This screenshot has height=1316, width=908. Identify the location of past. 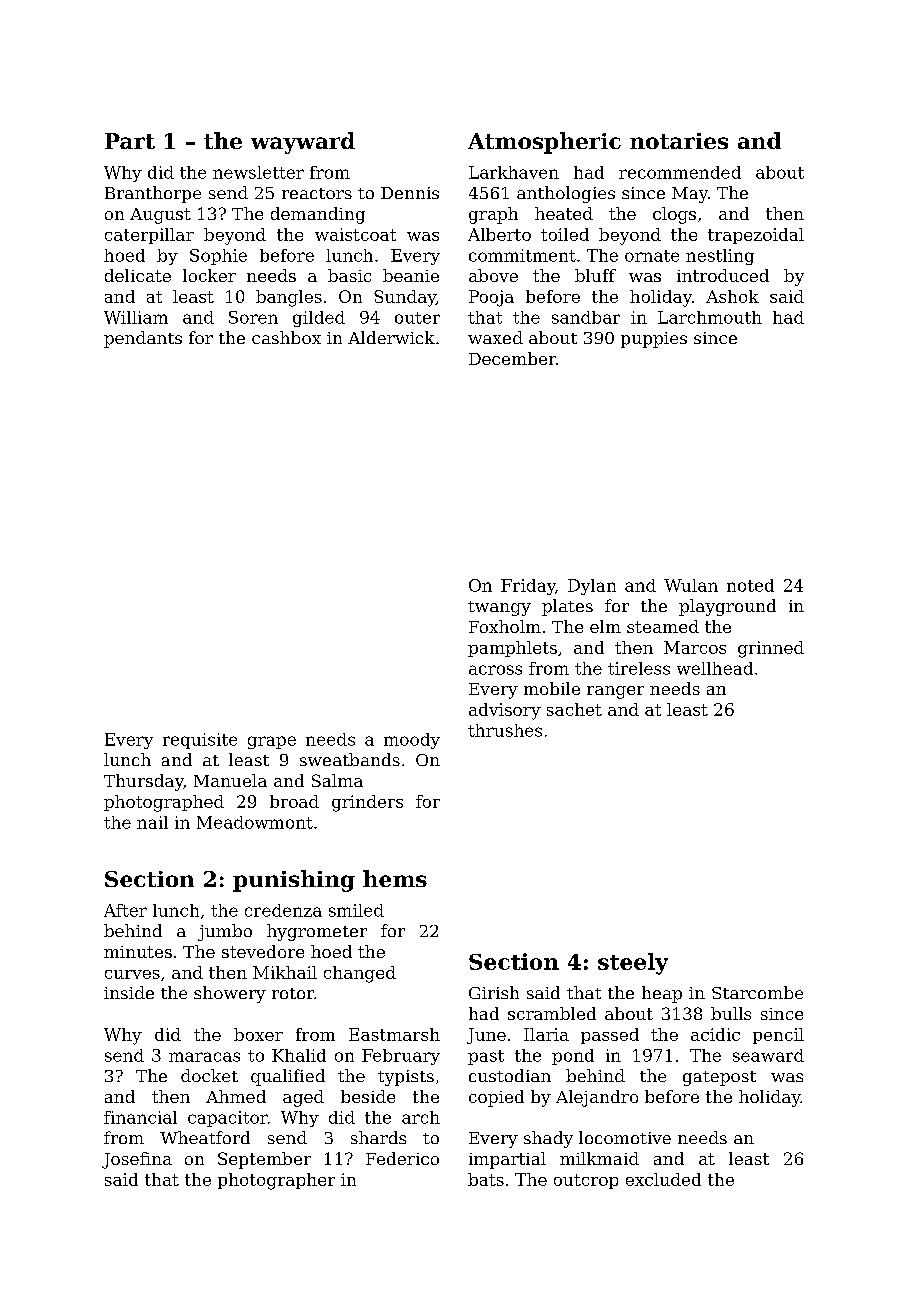
(486, 1057).
